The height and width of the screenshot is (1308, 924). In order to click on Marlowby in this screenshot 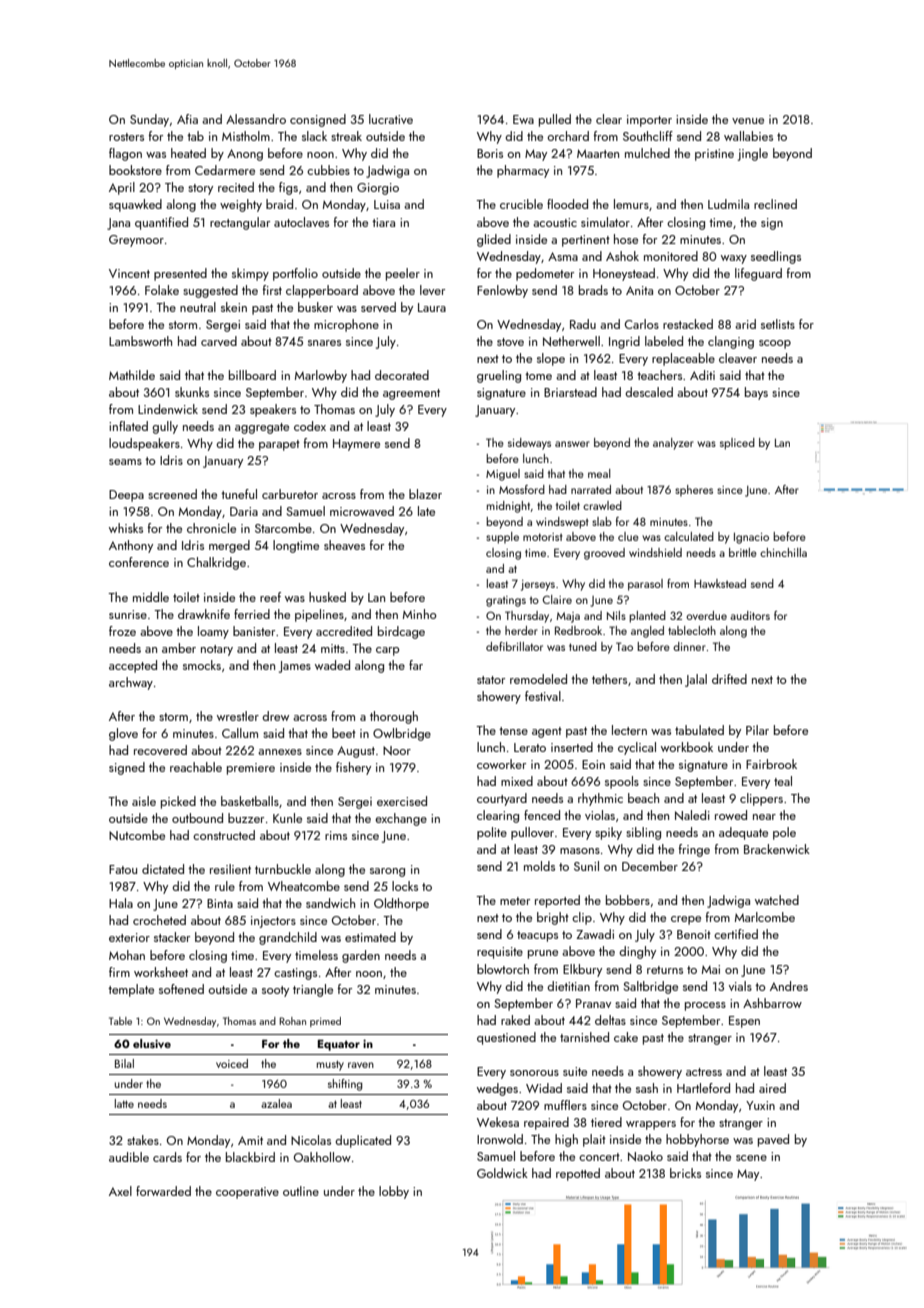, I will do `click(321, 376)`.
